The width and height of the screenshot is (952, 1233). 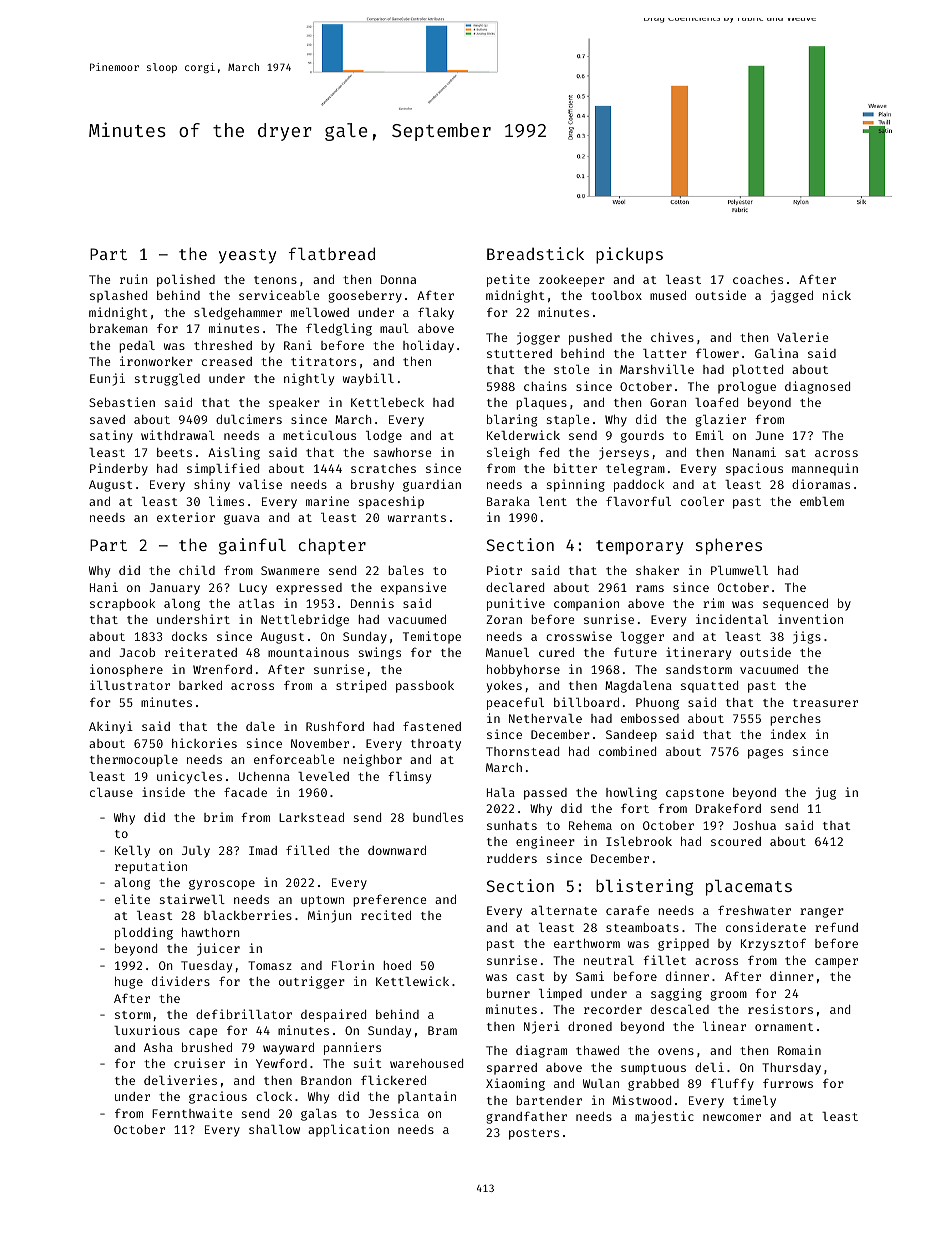 I want to click on cruiser, so click(x=199, y=1063).
